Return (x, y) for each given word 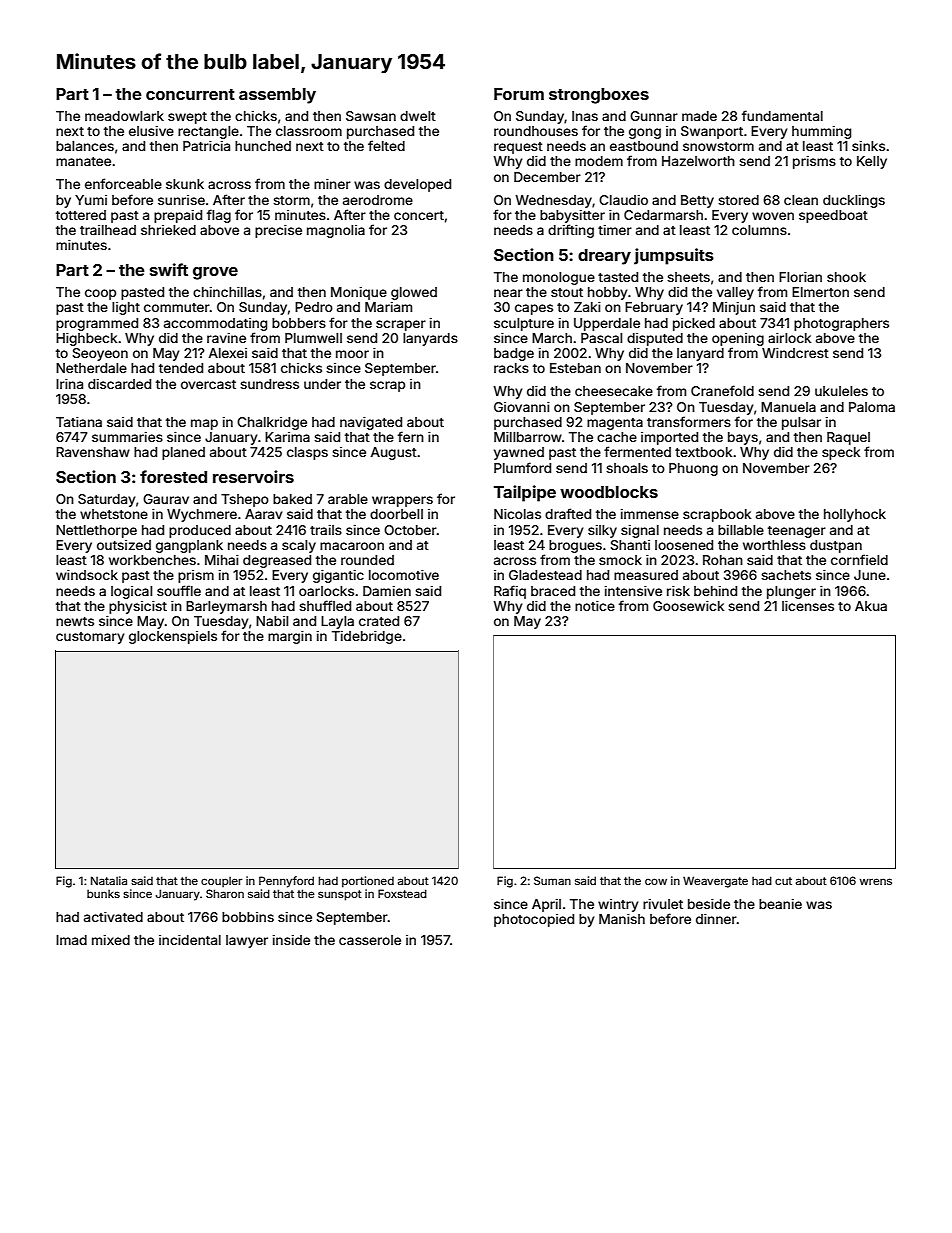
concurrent (190, 94)
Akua (871, 606)
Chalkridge (272, 423)
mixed (111, 940)
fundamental (782, 115)
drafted (568, 513)
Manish (622, 919)
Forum (519, 94)
